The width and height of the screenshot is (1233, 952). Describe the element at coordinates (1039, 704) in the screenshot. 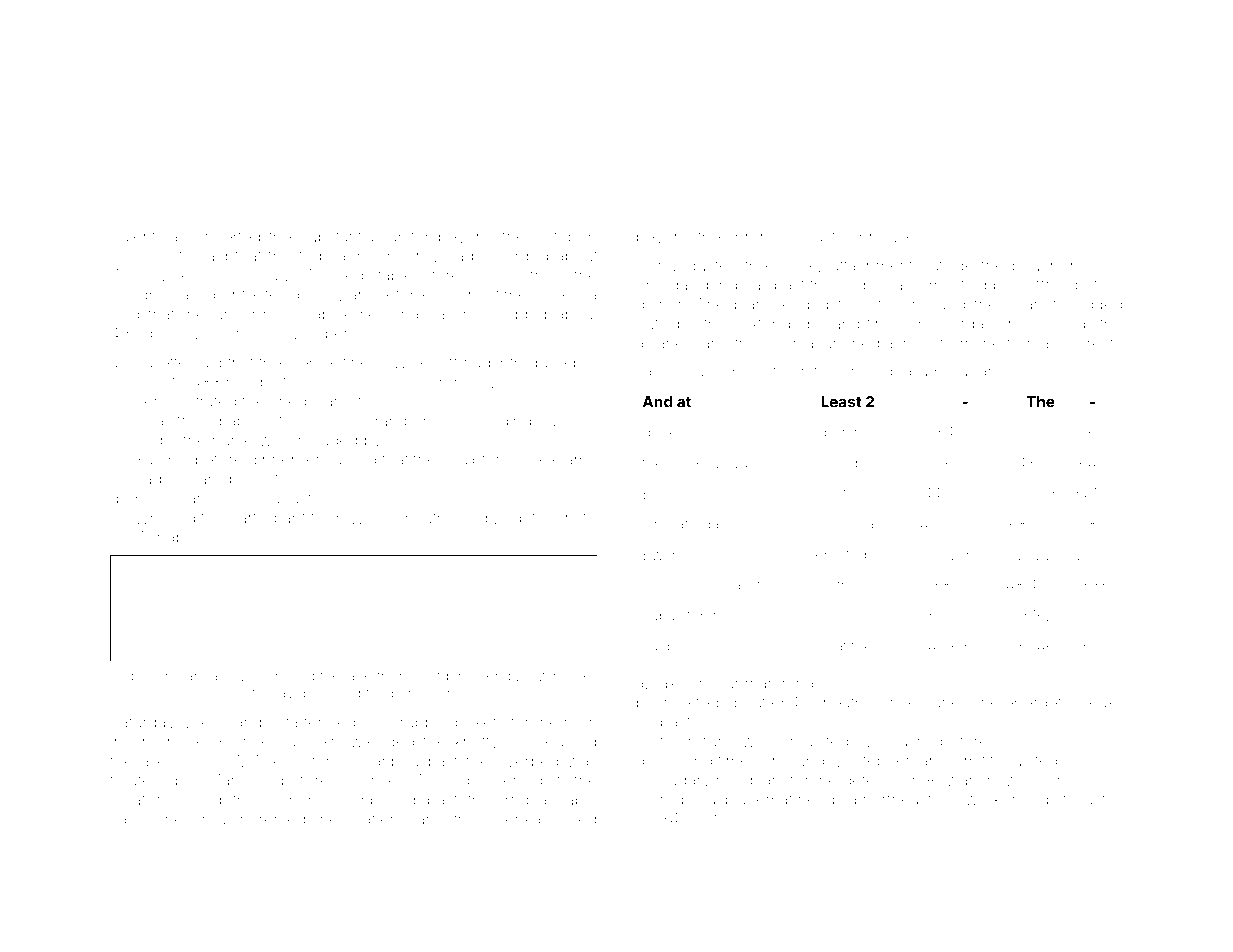

I see `energetic` at that location.
